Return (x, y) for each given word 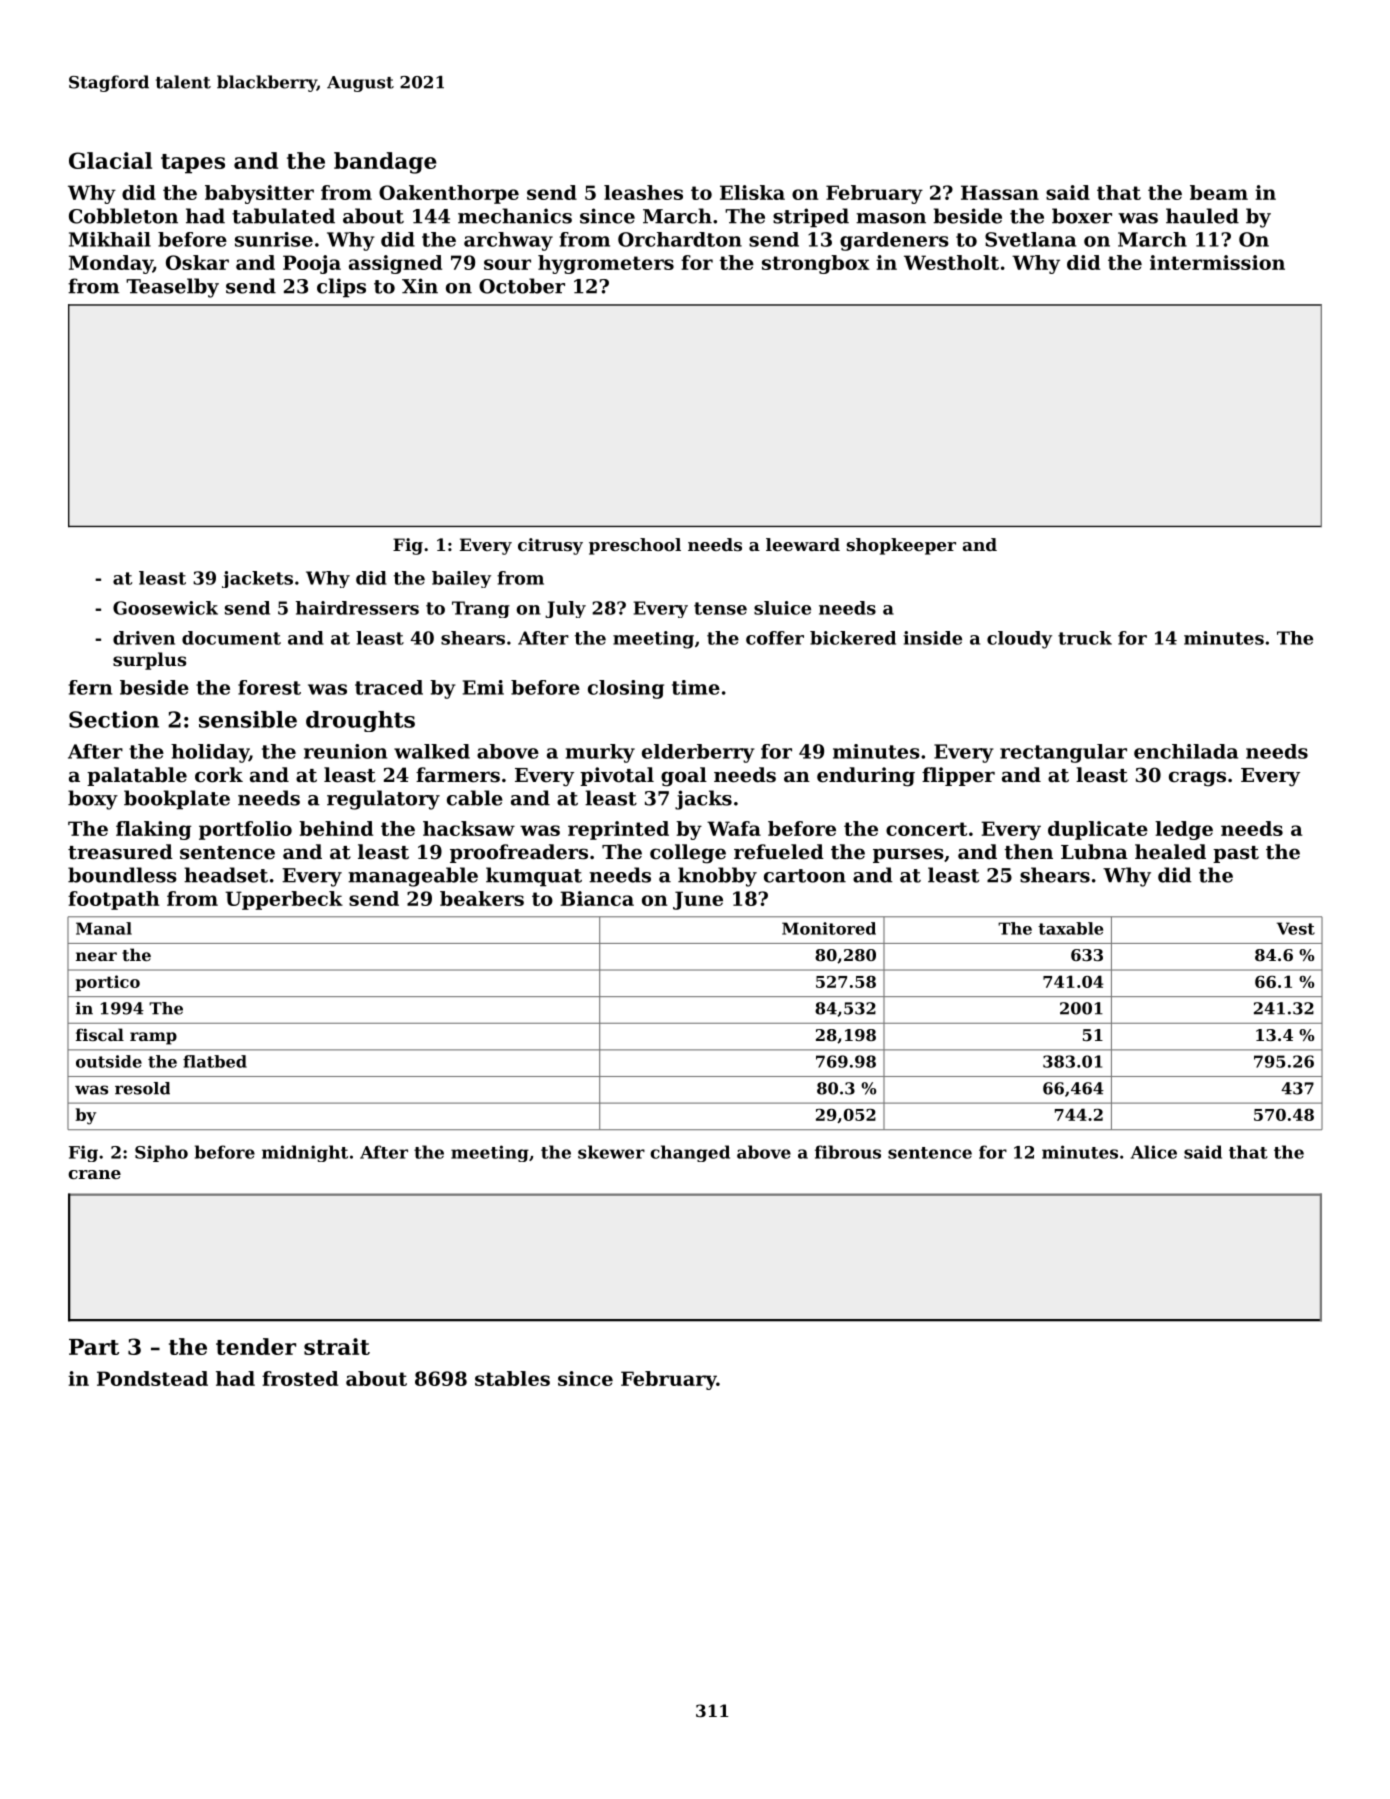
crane (94, 1174)
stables (512, 1378)
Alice (1154, 1152)
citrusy (550, 546)
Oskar (197, 262)
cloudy (1019, 640)
